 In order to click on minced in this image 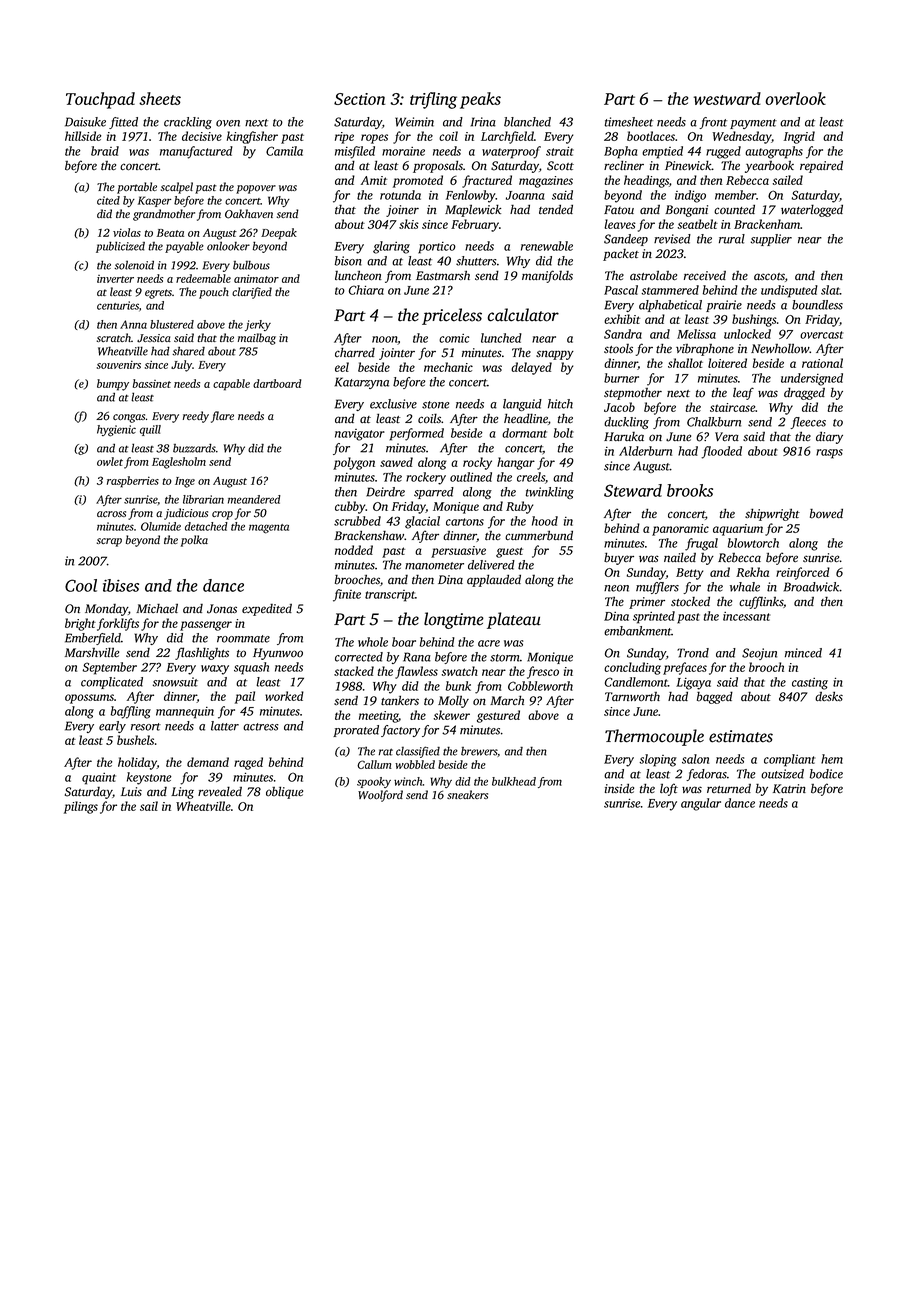, I will do `click(803, 653)`.
